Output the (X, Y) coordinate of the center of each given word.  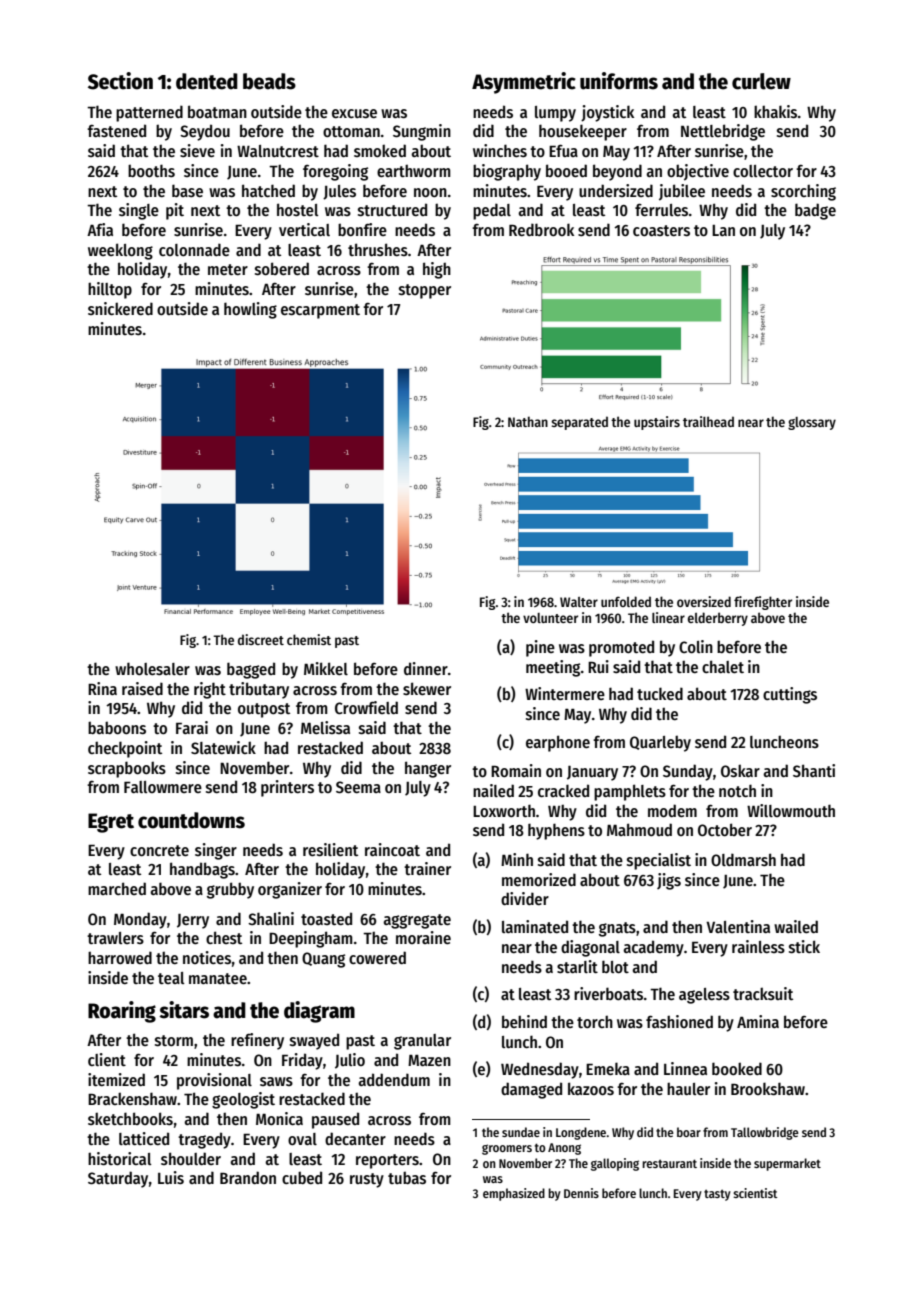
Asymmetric (524, 83)
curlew (761, 81)
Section (120, 81)
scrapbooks (127, 769)
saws (276, 1081)
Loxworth (504, 810)
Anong (564, 1149)
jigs (669, 881)
